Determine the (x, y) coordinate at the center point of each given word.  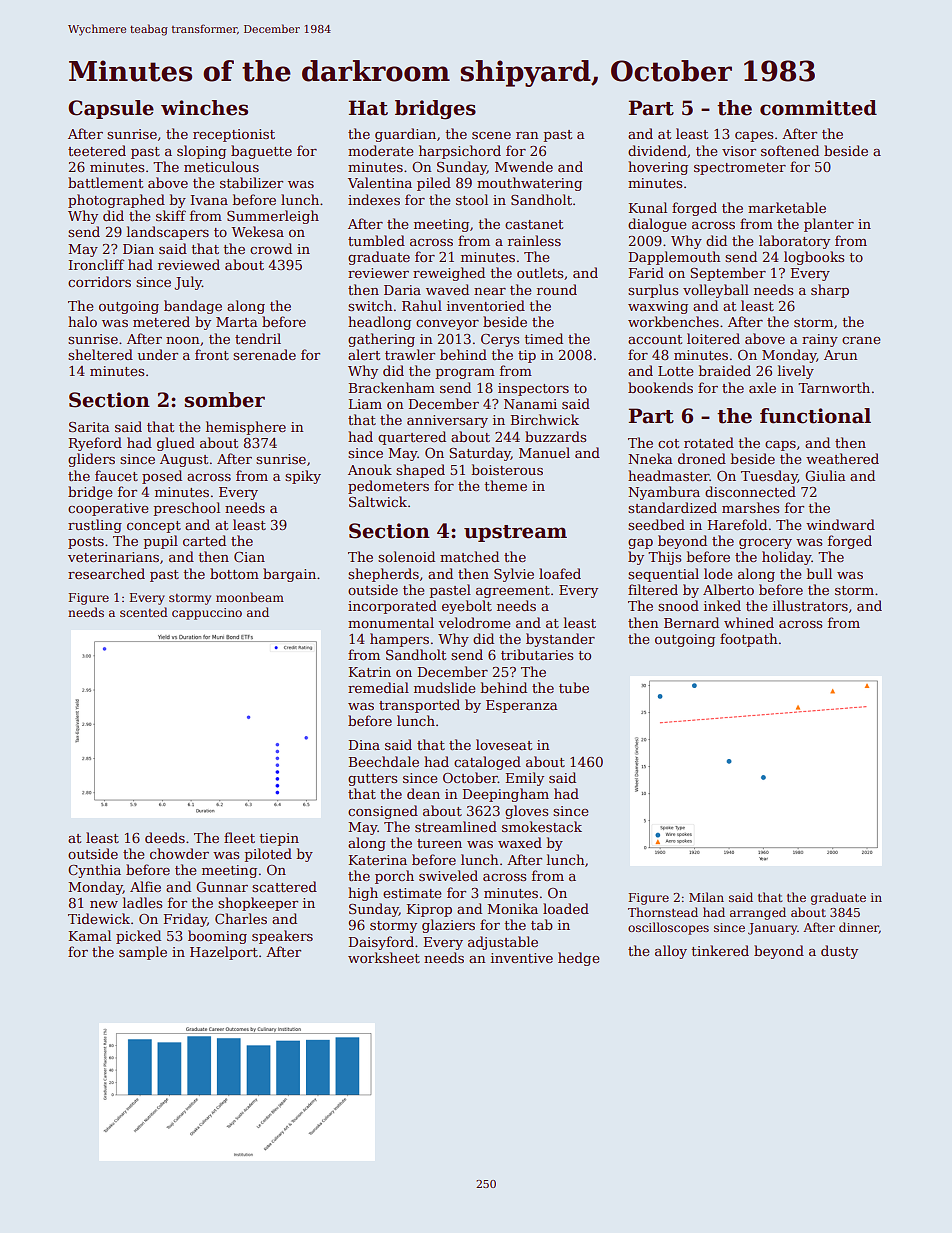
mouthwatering (529, 184)
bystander (560, 640)
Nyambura (664, 493)
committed (818, 108)
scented (144, 612)
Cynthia (94, 871)
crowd (271, 248)
